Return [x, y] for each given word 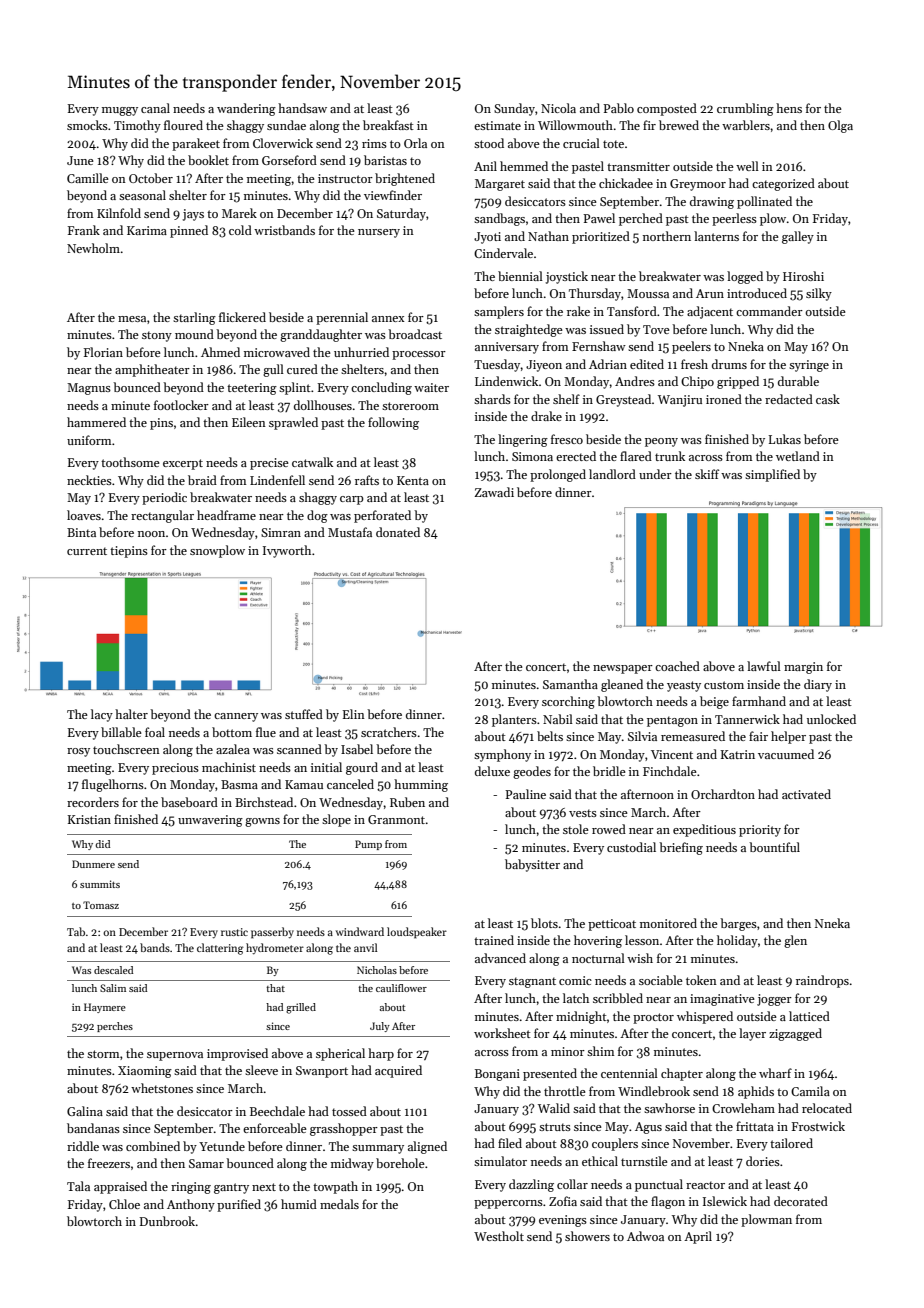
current [87, 551]
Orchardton [723, 794]
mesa [132, 319]
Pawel [599, 218]
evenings [563, 1221]
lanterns [716, 236]
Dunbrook [167, 1221]
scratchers [389, 732]
